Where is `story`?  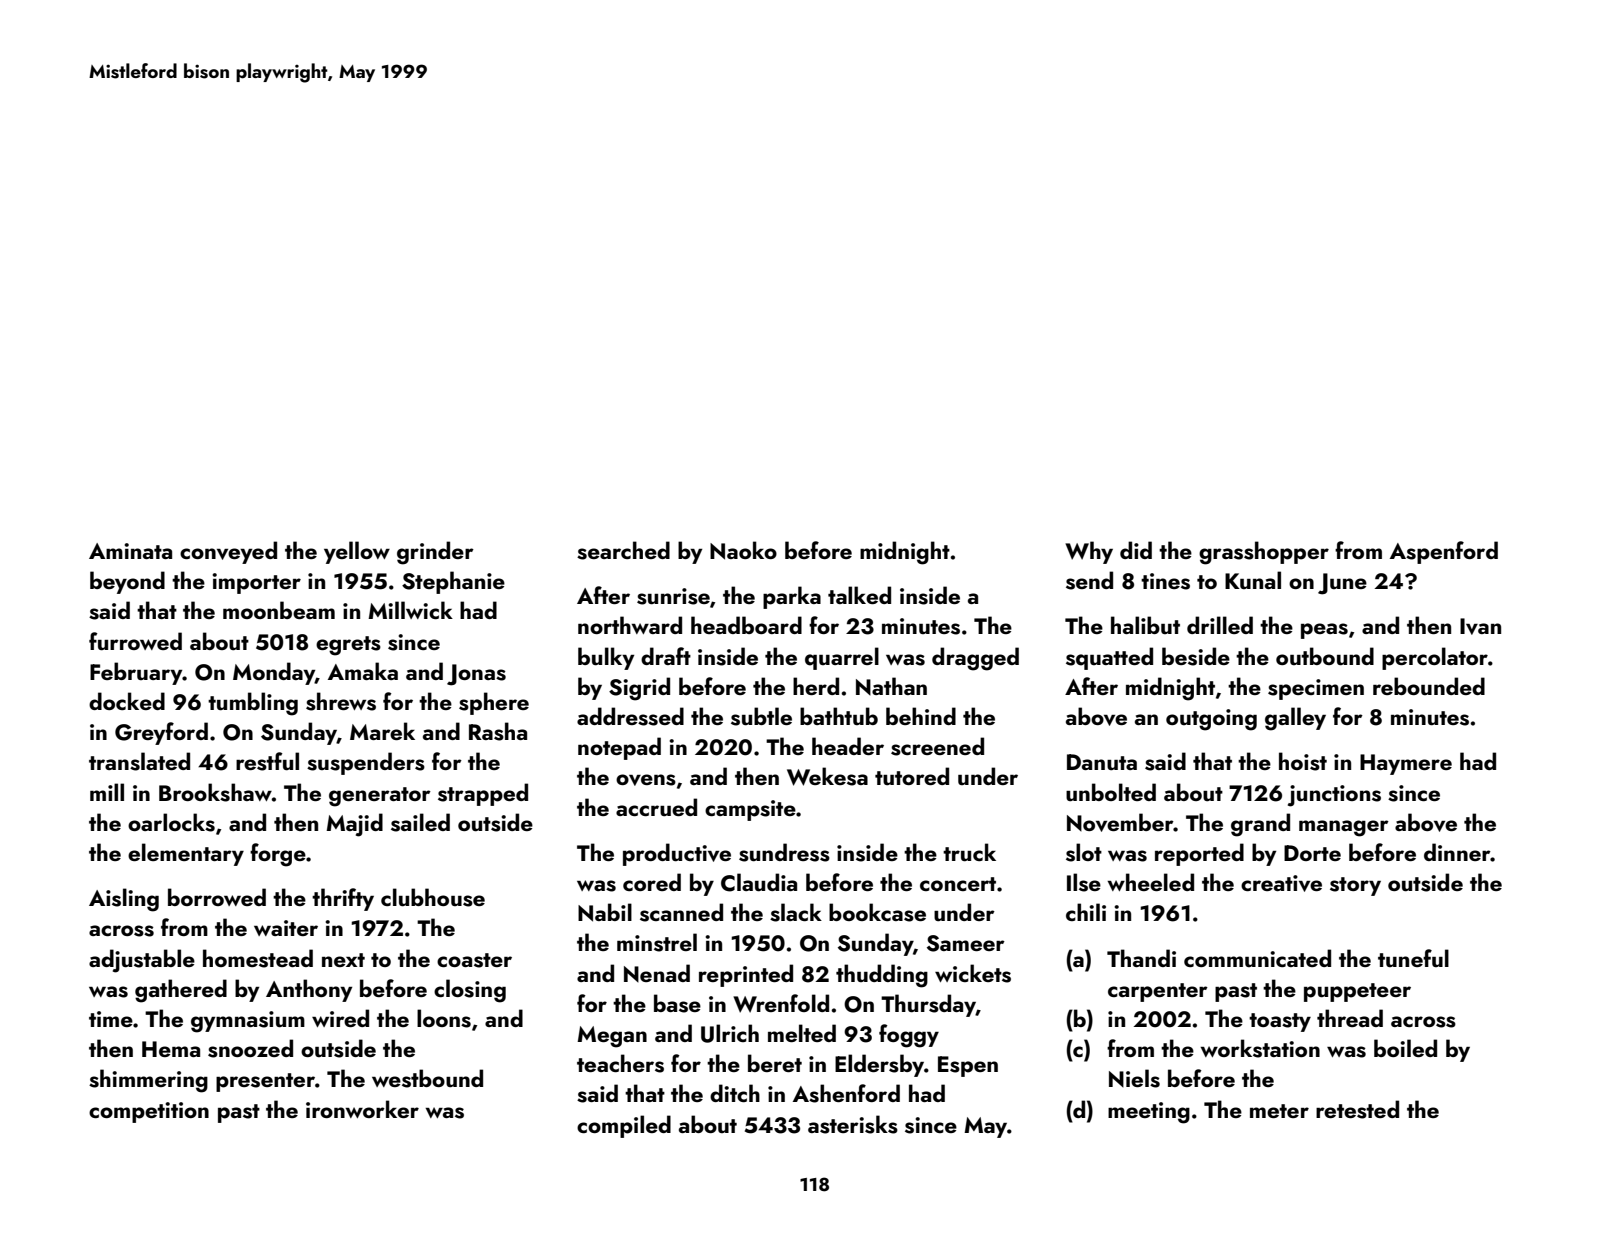 story is located at coordinates (1355, 886).
